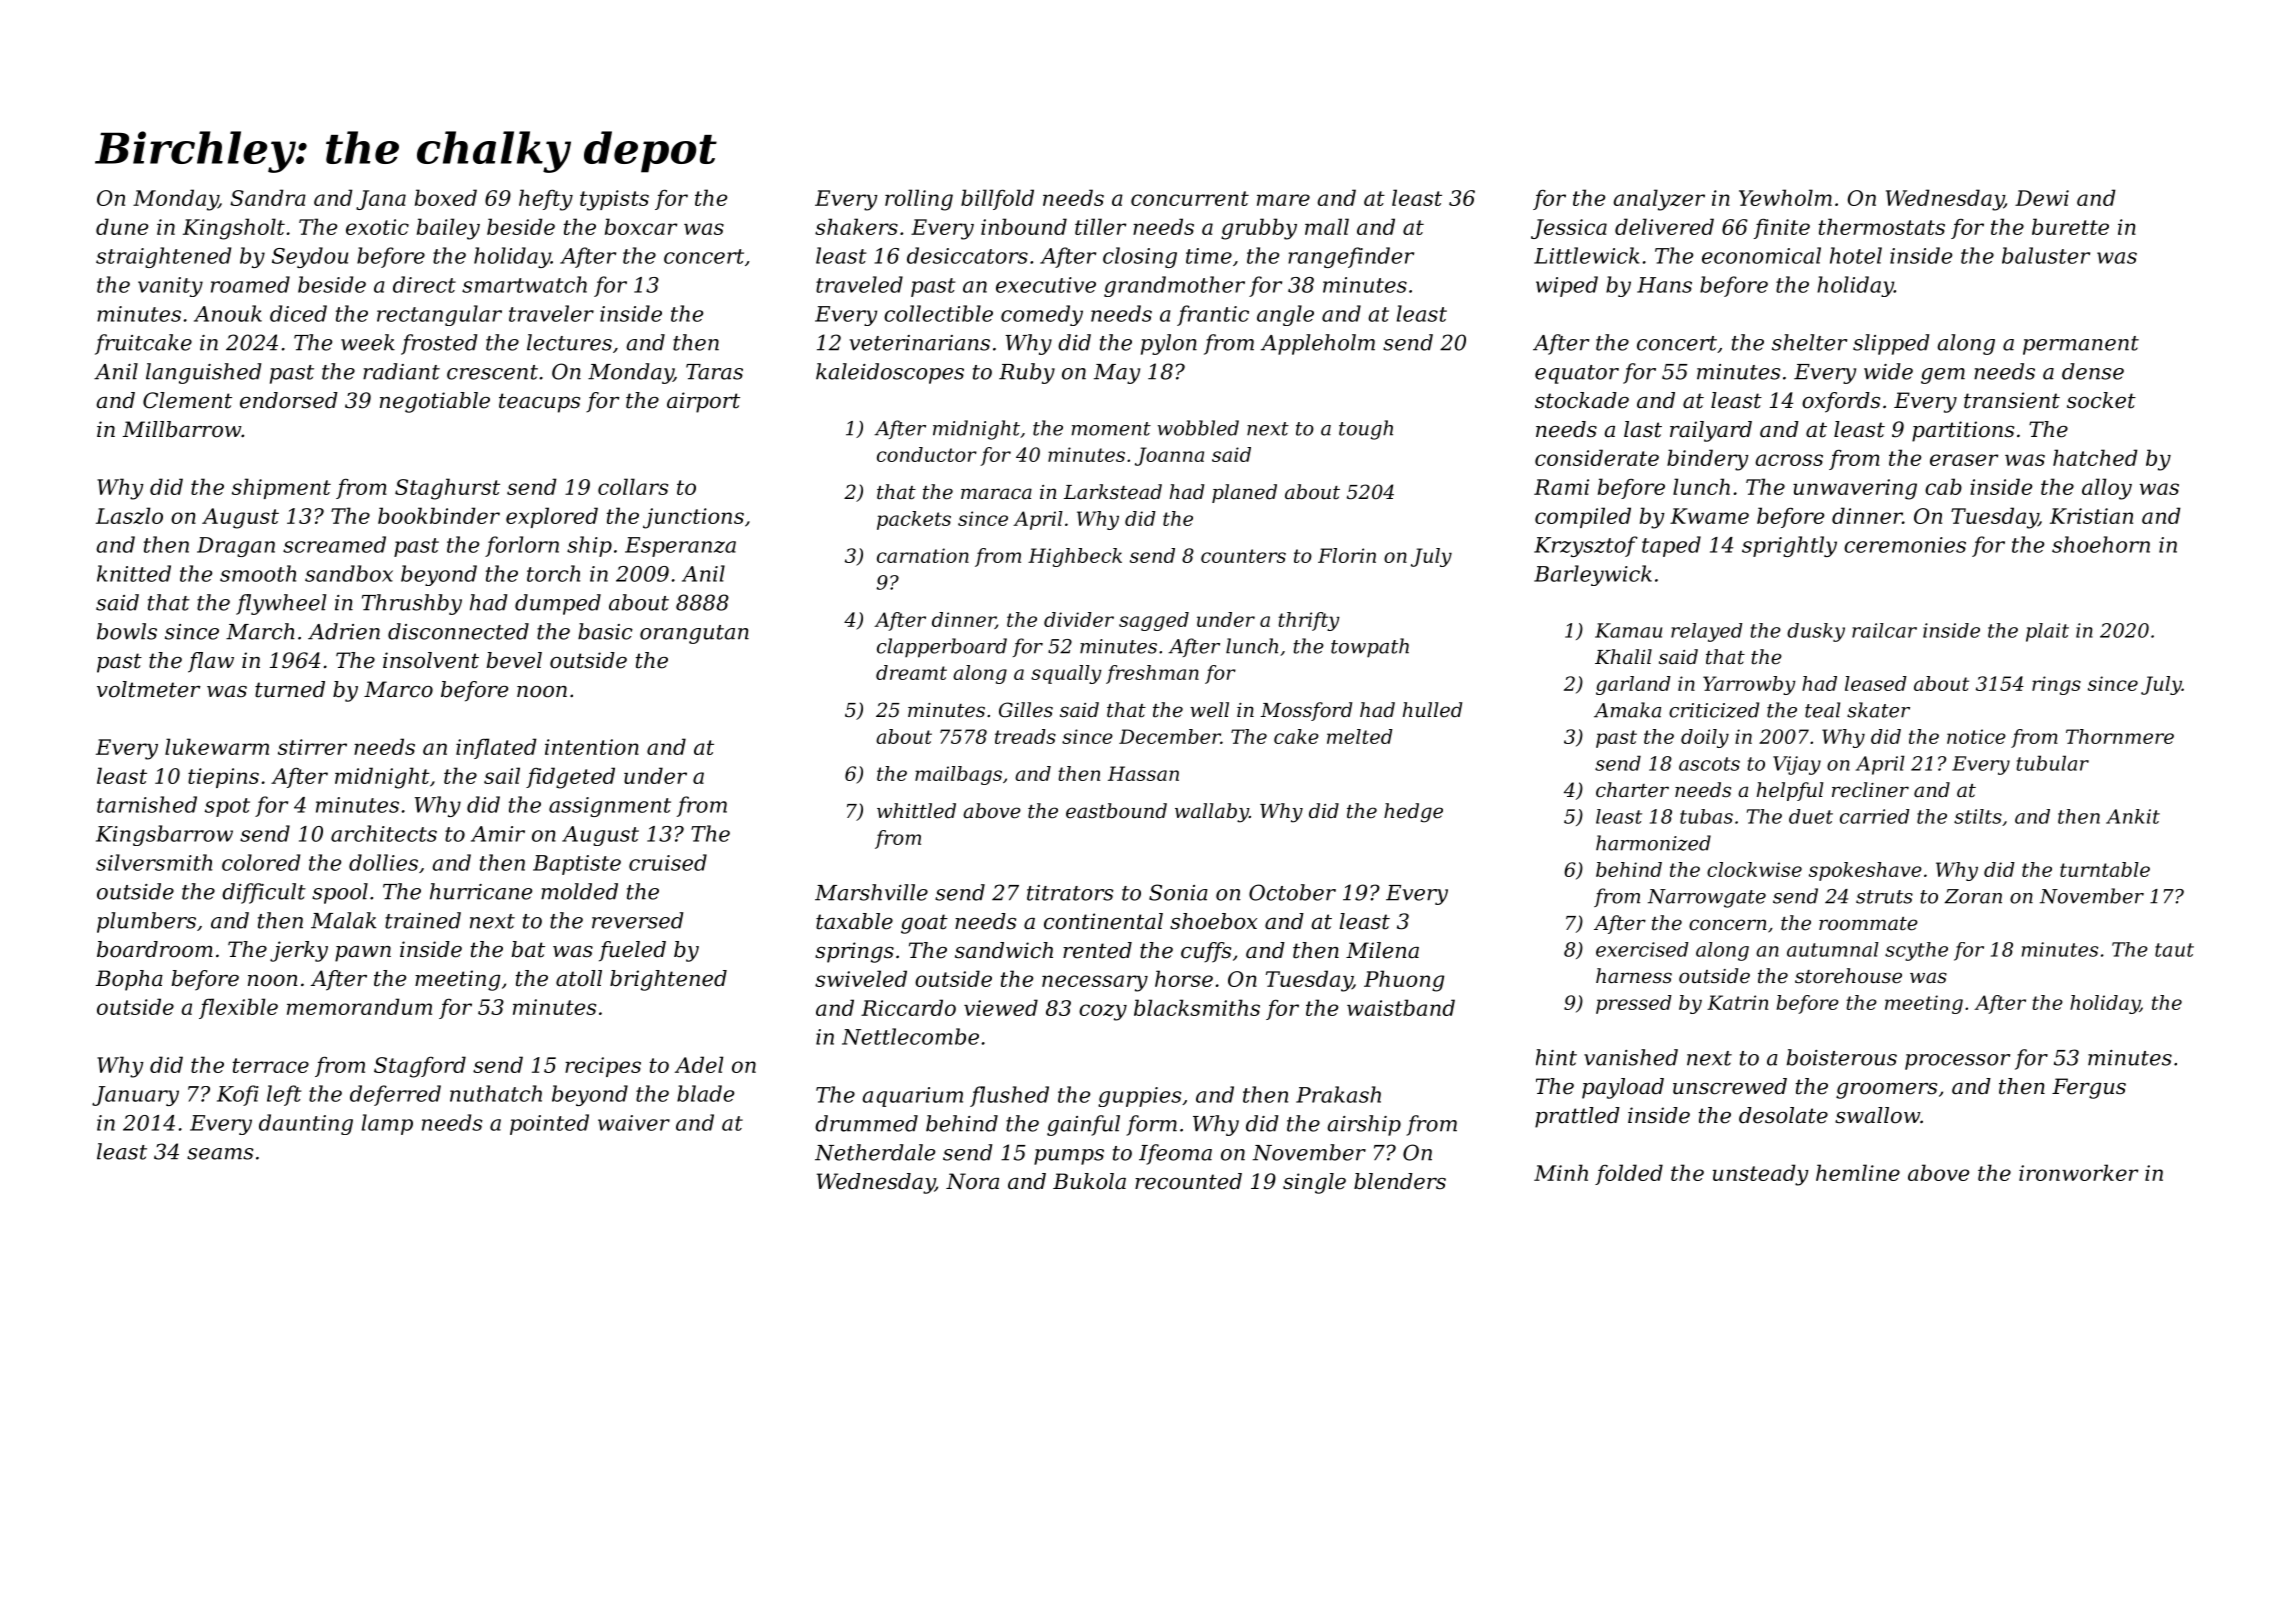  Describe the element at coordinates (1198, 428) in the image. I see `wobbled` at that location.
